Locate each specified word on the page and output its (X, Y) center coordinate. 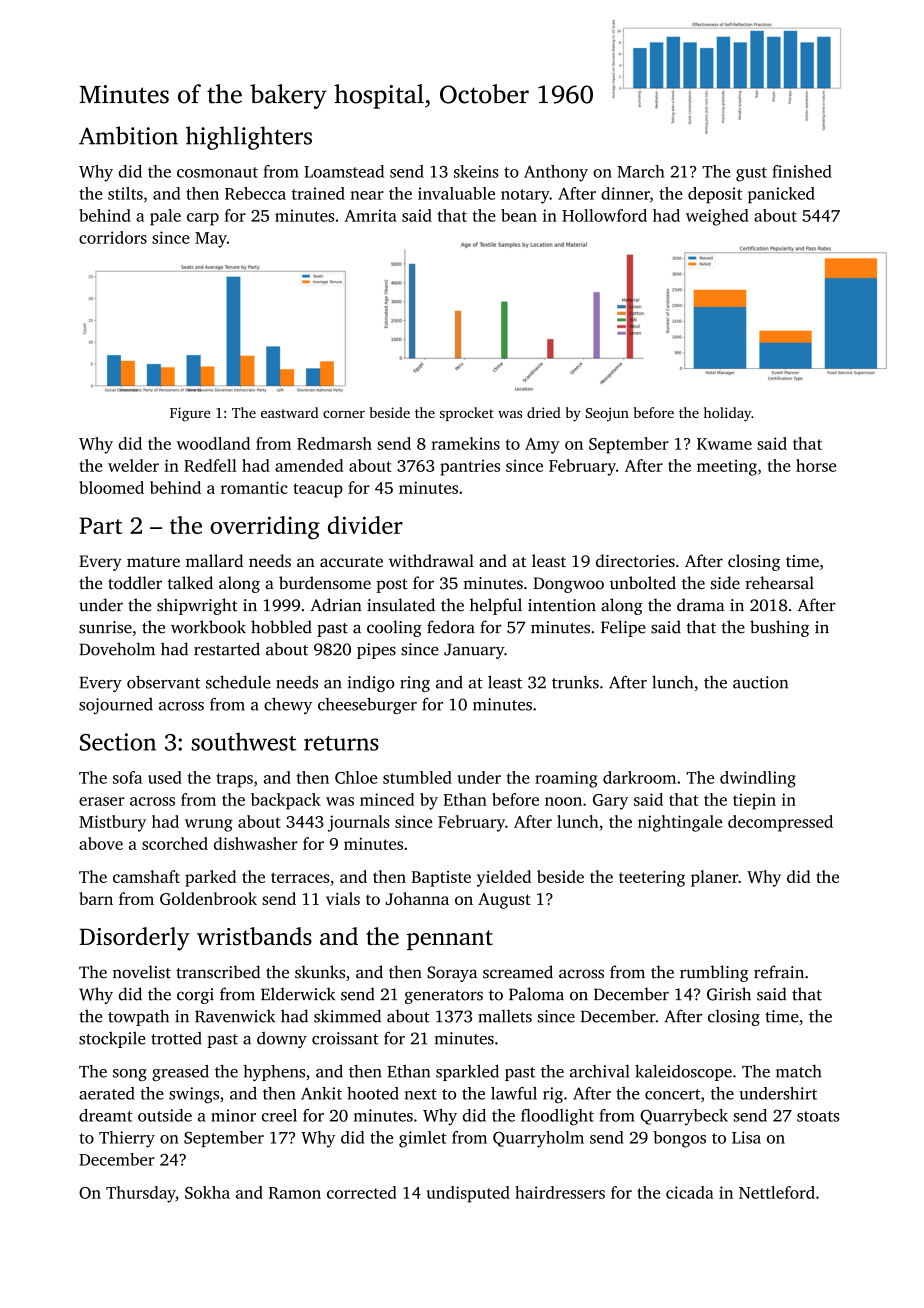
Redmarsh (334, 443)
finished (802, 171)
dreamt (106, 1115)
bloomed (111, 487)
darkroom (639, 777)
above (101, 843)
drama (700, 605)
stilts (125, 193)
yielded (504, 878)
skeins (476, 171)
